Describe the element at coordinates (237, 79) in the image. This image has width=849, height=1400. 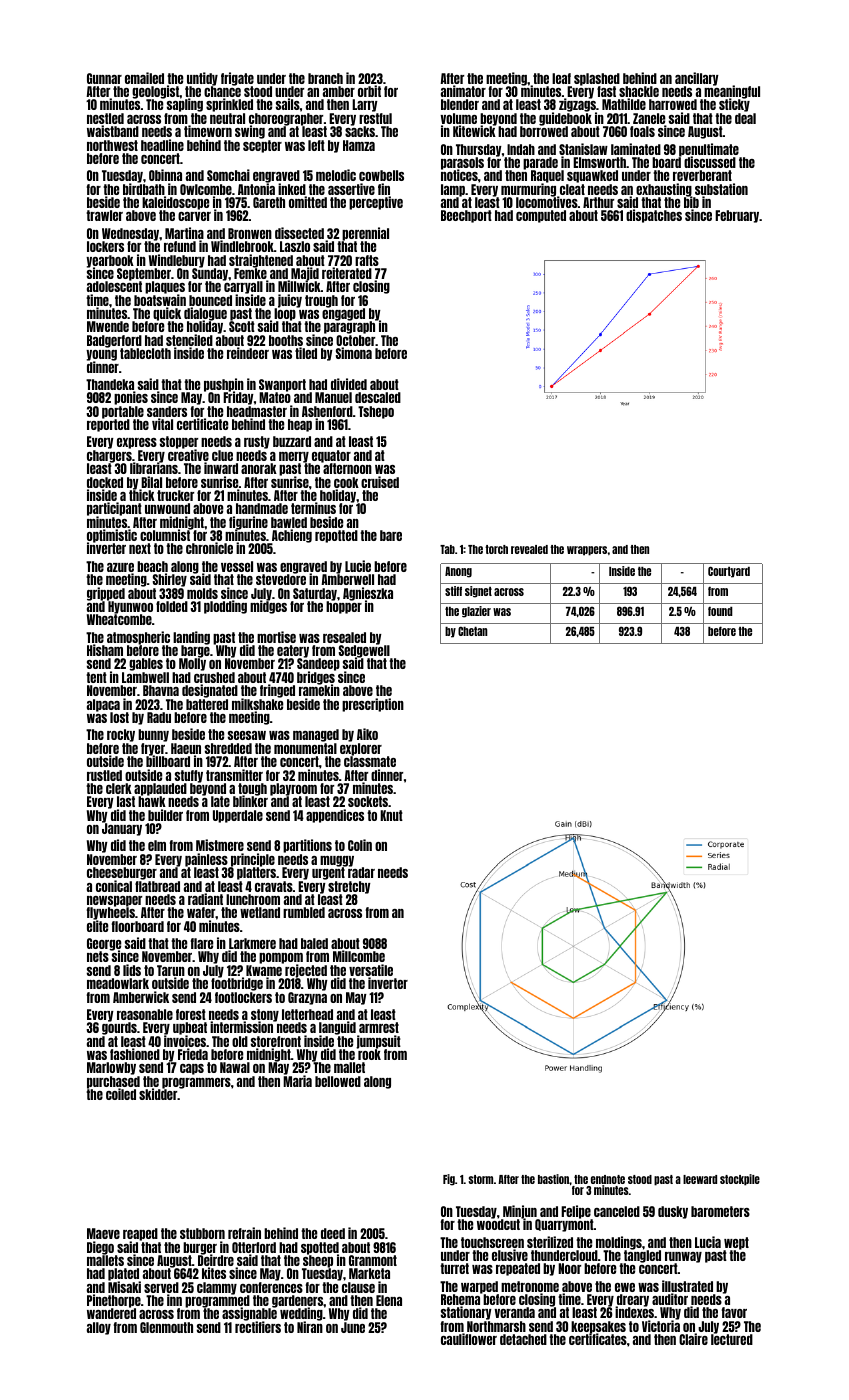
I see `frigate` at that location.
